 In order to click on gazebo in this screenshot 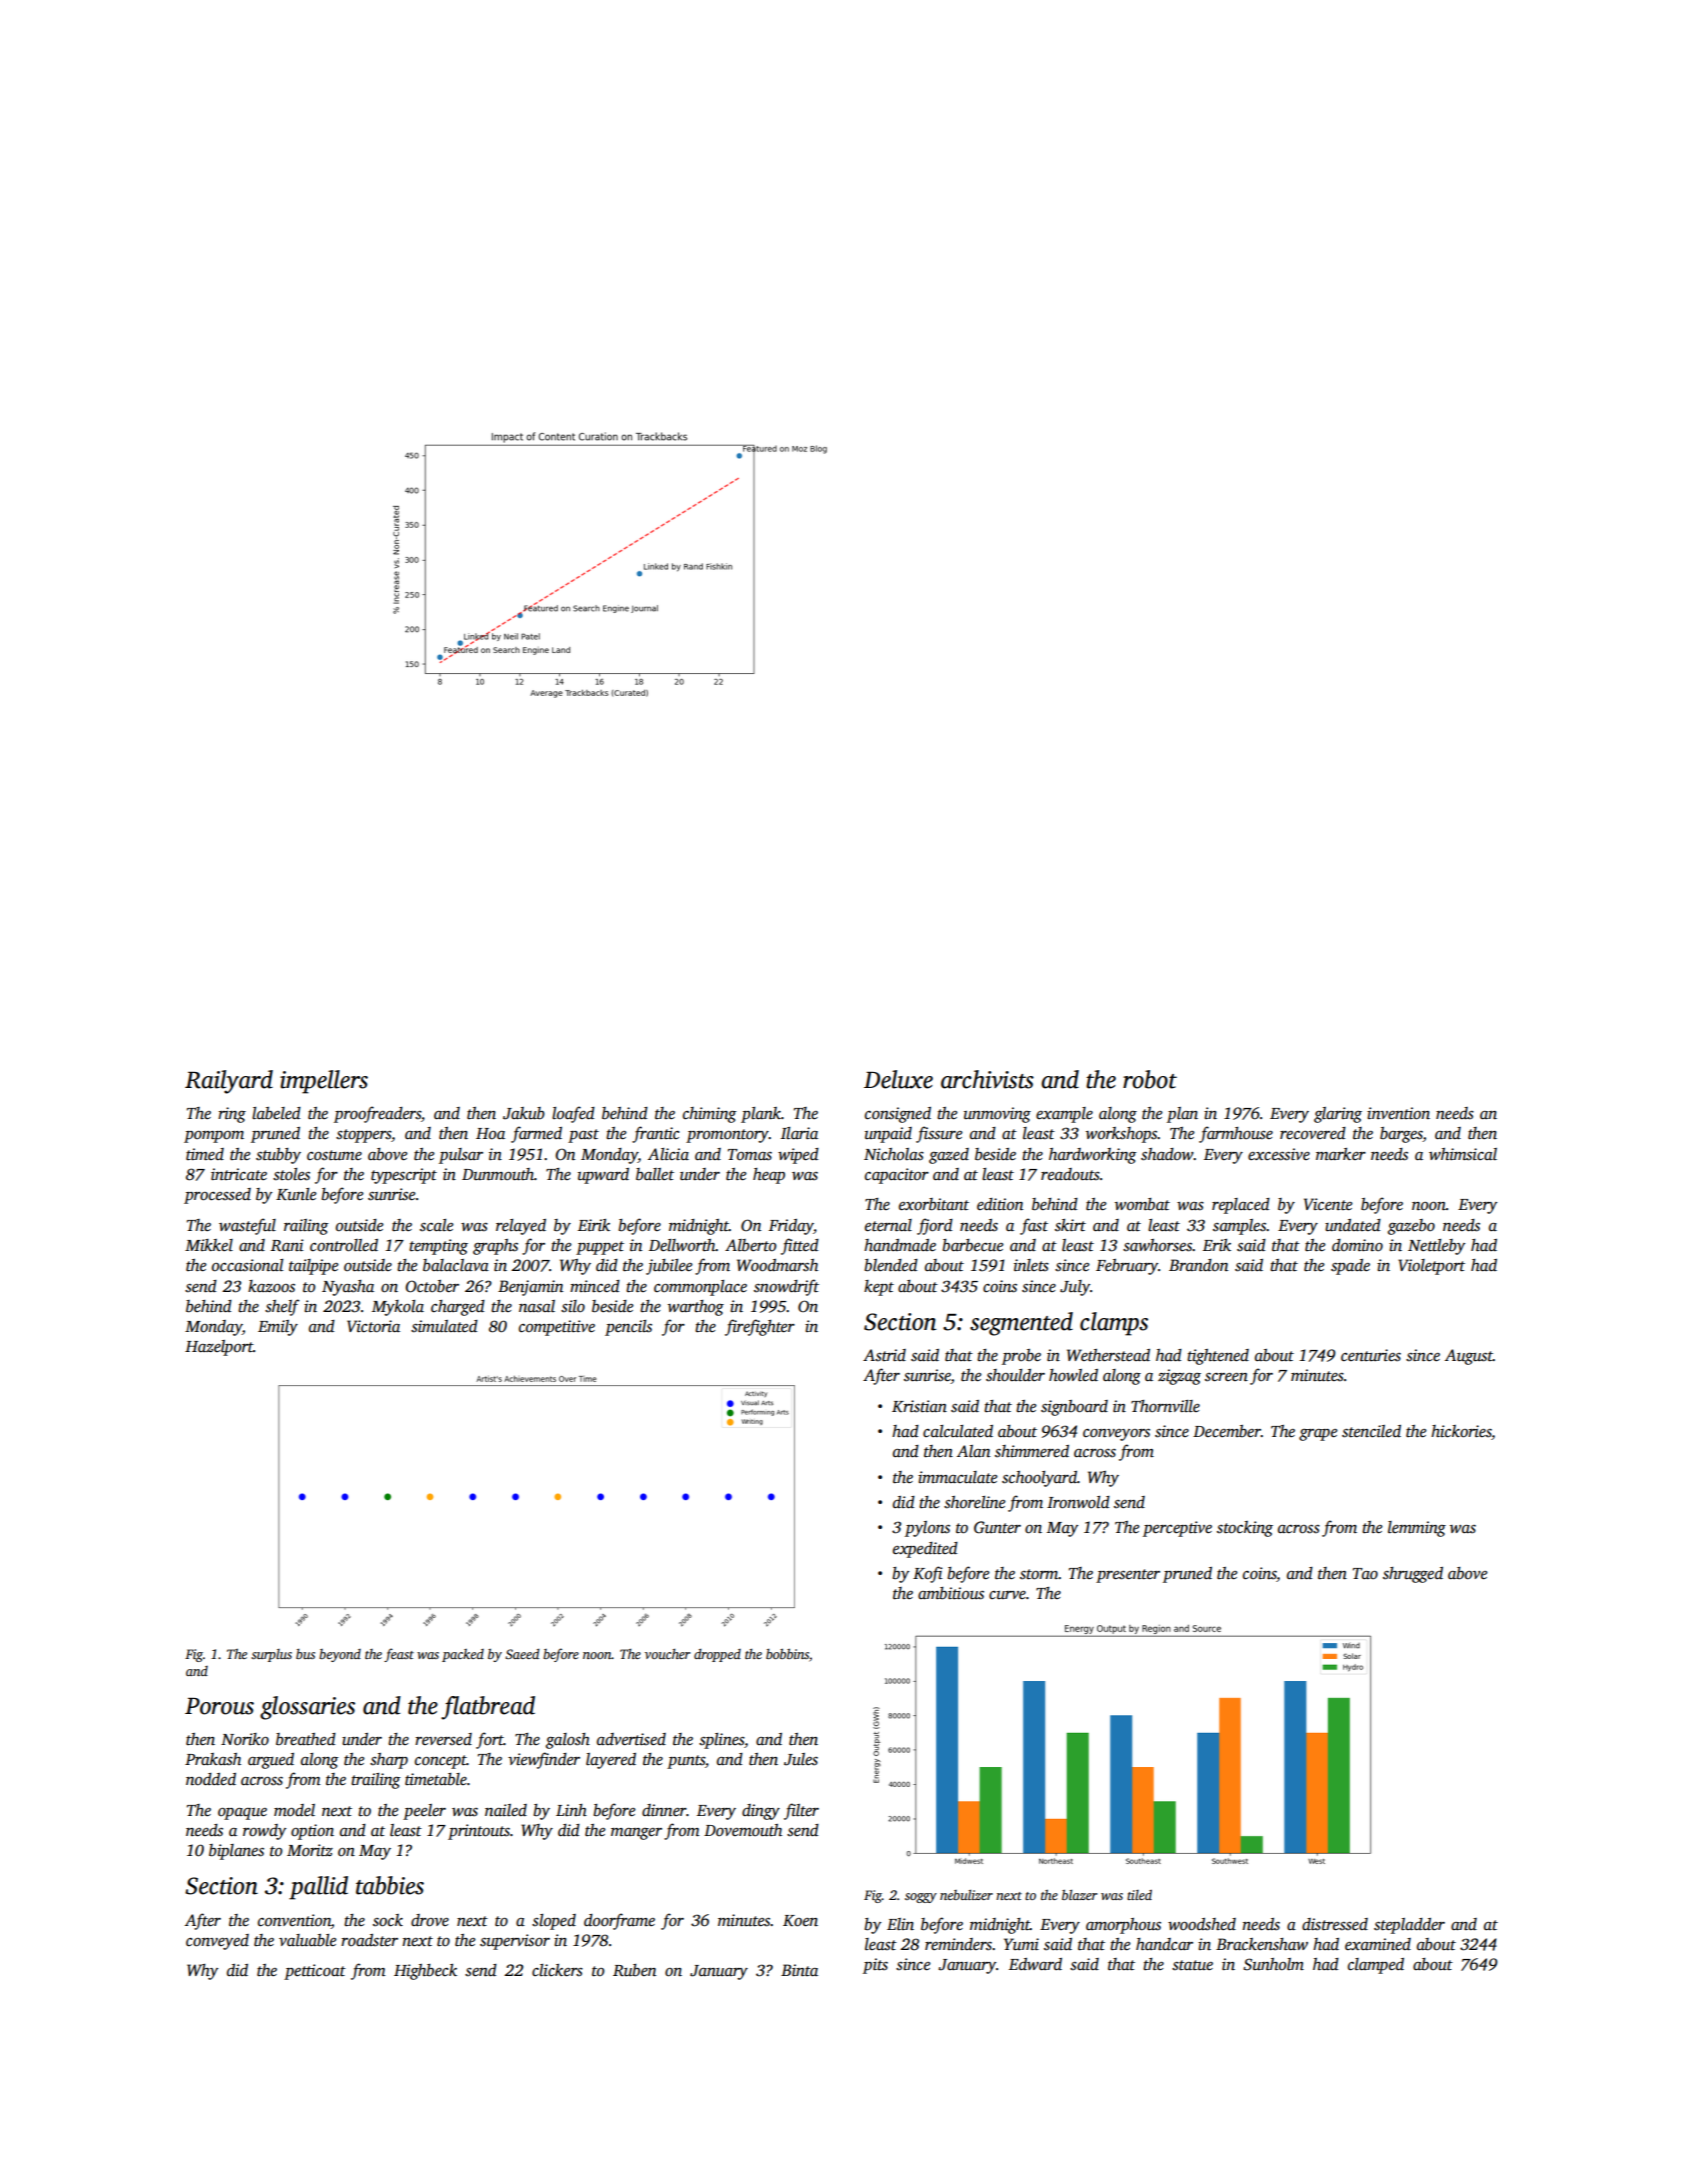, I will do `click(1411, 1227)`.
